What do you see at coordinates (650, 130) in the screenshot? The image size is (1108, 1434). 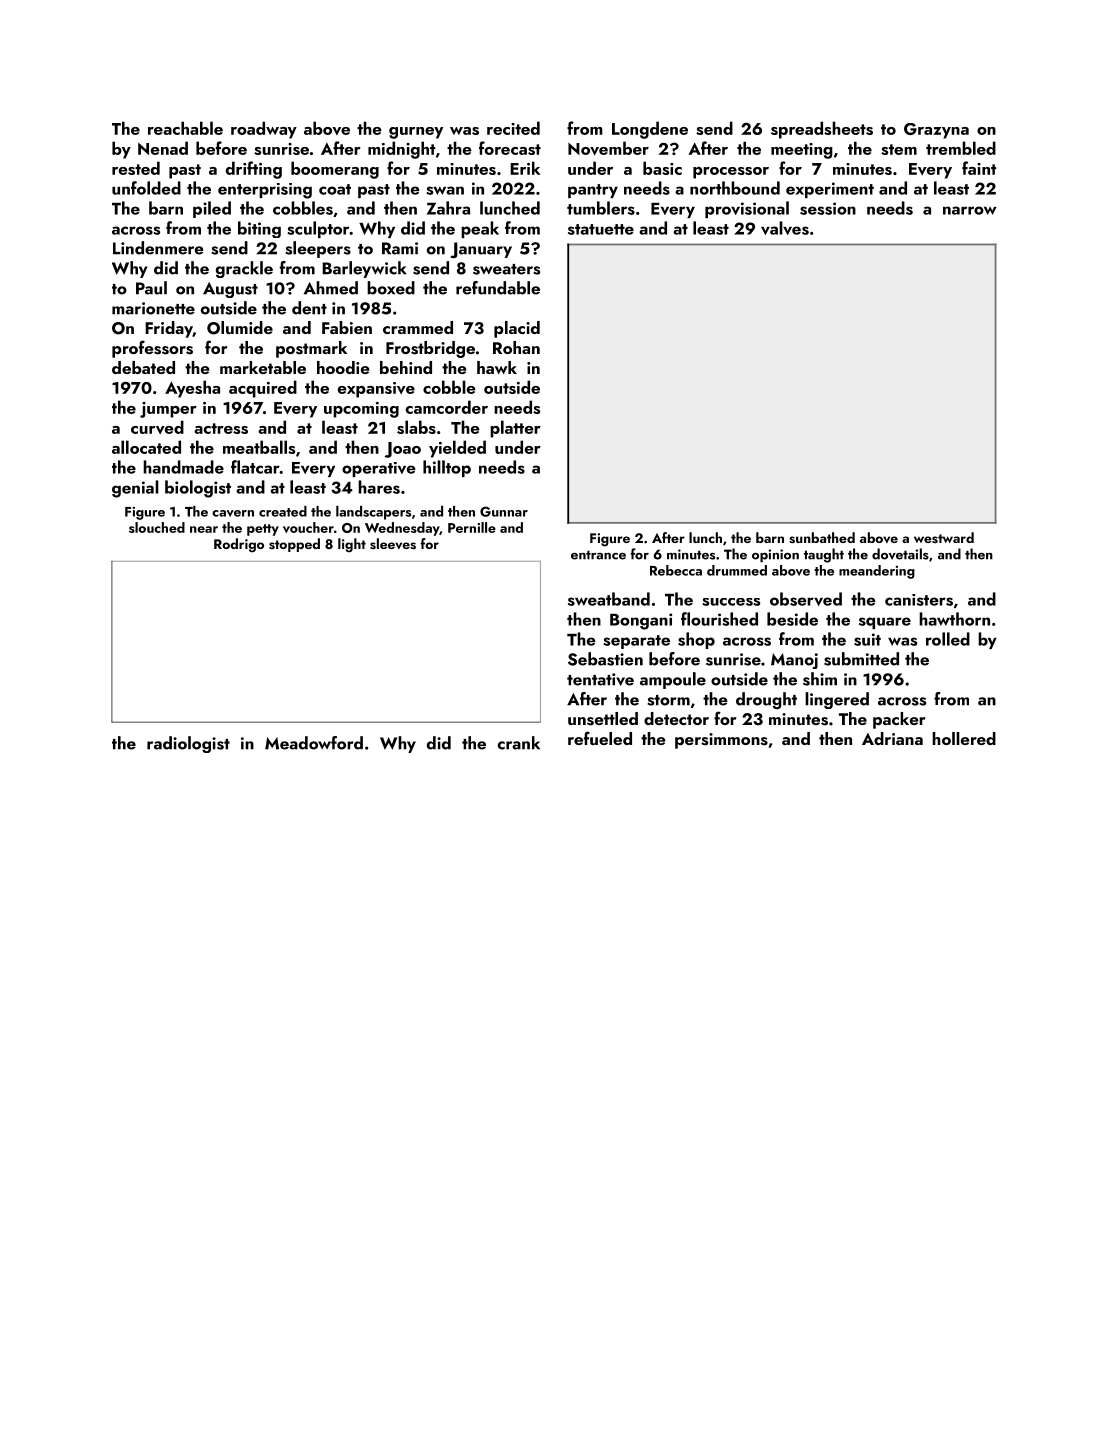 I see `Longdene` at bounding box center [650, 130].
